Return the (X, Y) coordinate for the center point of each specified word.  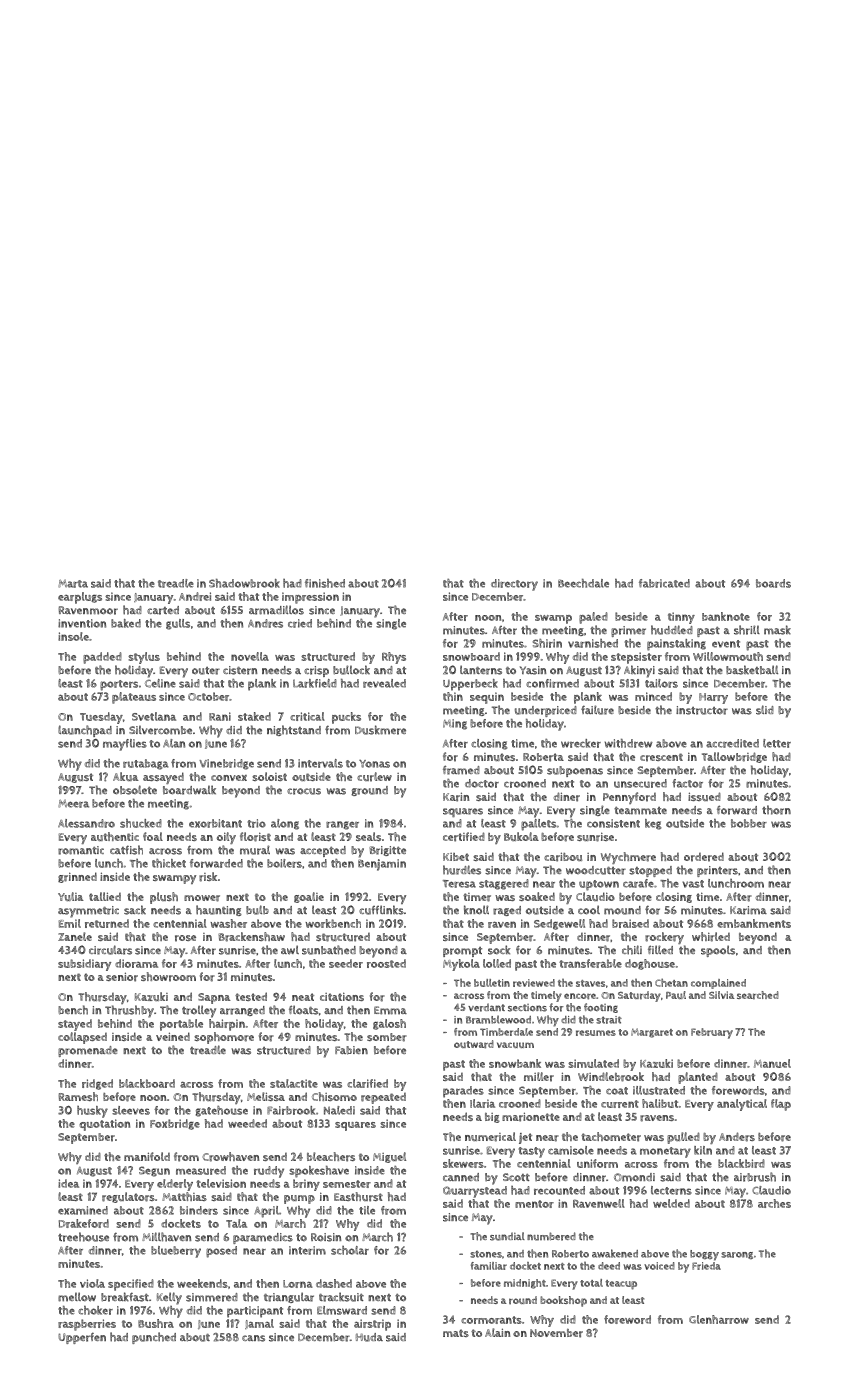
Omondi (634, 1177)
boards (773, 583)
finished (325, 583)
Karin (456, 797)
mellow (77, 1297)
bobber (749, 823)
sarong (737, 1255)
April (266, 1212)
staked (254, 716)
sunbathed (329, 950)
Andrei (195, 596)
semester (347, 1184)
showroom (168, 977)
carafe (638, 883)
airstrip (372, 1325)
